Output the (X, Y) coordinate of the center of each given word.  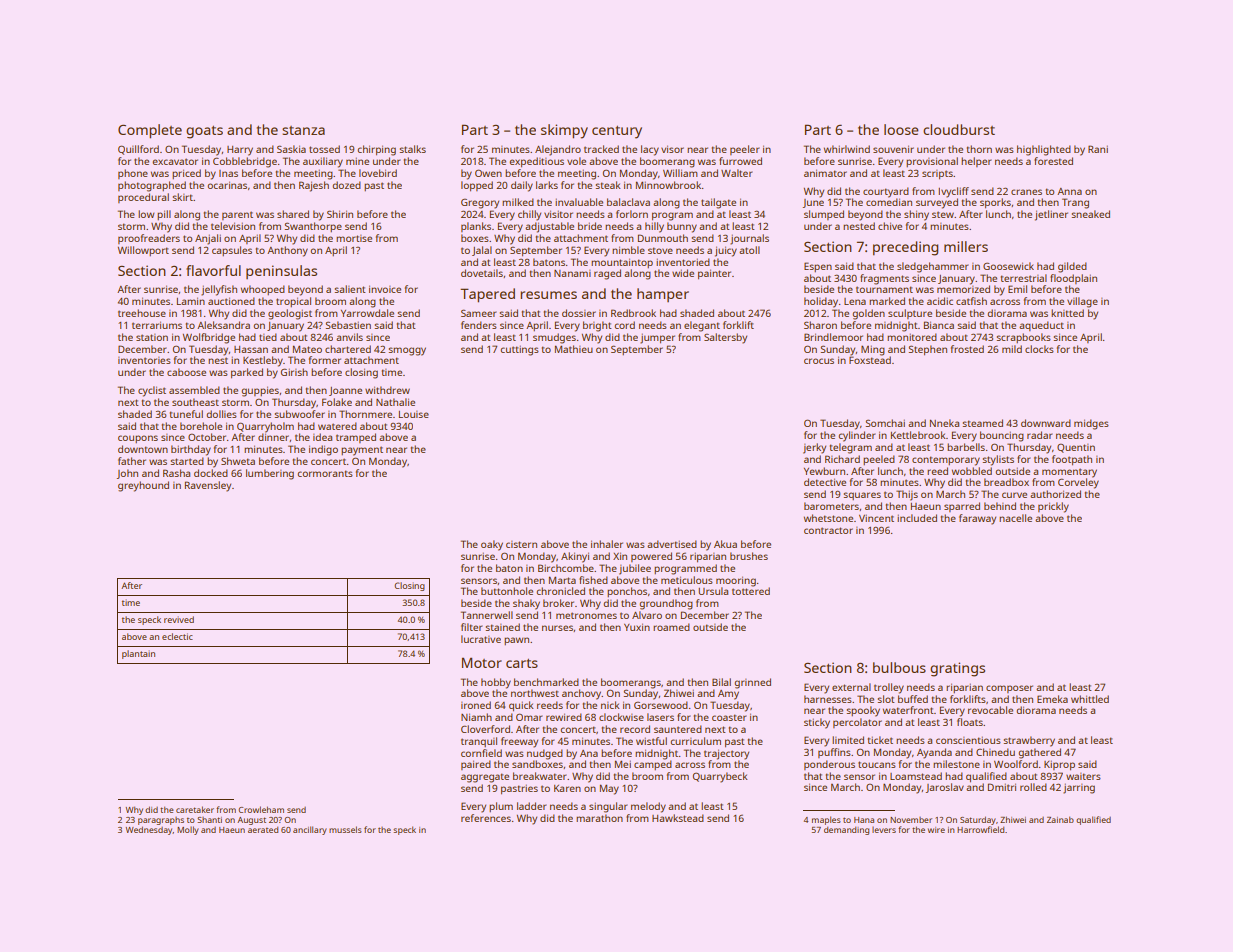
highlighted (1044, 150)
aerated (263, 829)
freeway (519, 742)
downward (1046, 423)
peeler (745, 150)
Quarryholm (265, 427)
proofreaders (149, 239)
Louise (414, 414)
